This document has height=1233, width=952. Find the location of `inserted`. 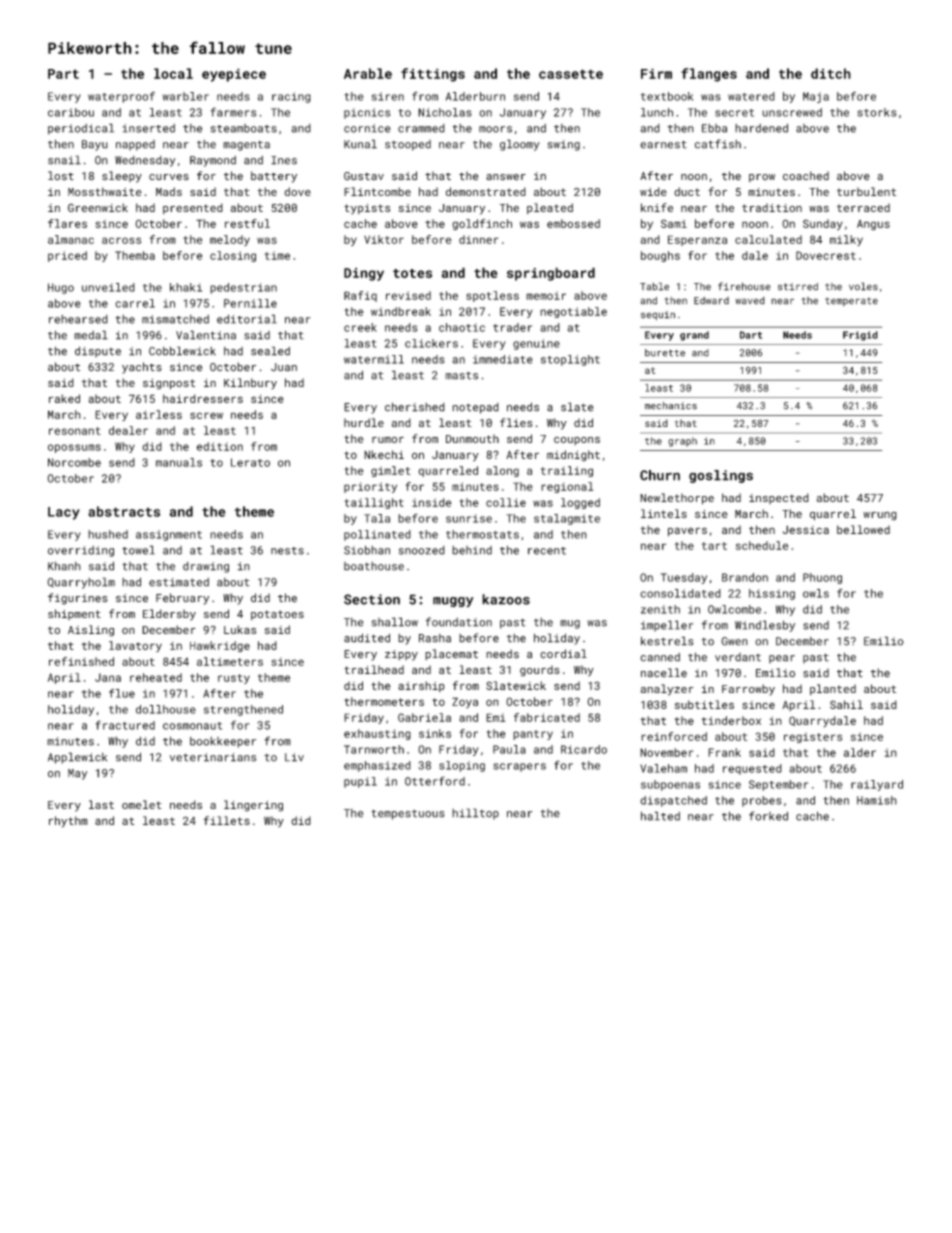

inserted is located at coordinates (149, 128).
